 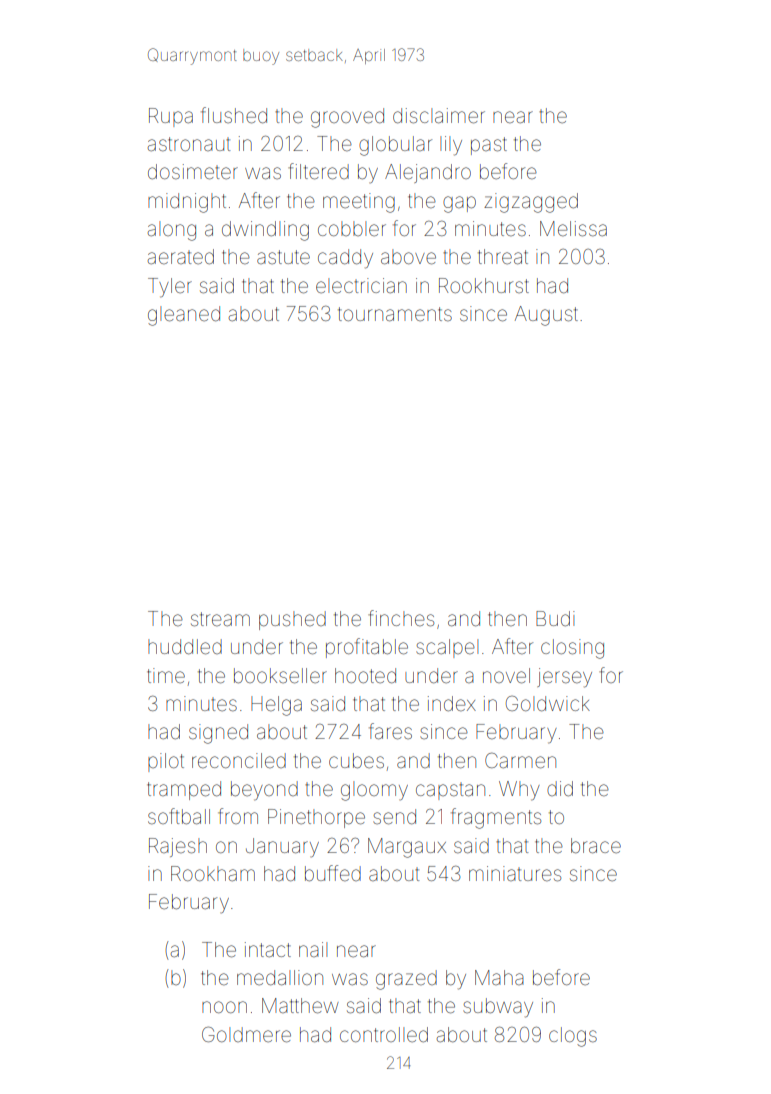 I want to click on flushed, so click(x=234, y=115).
